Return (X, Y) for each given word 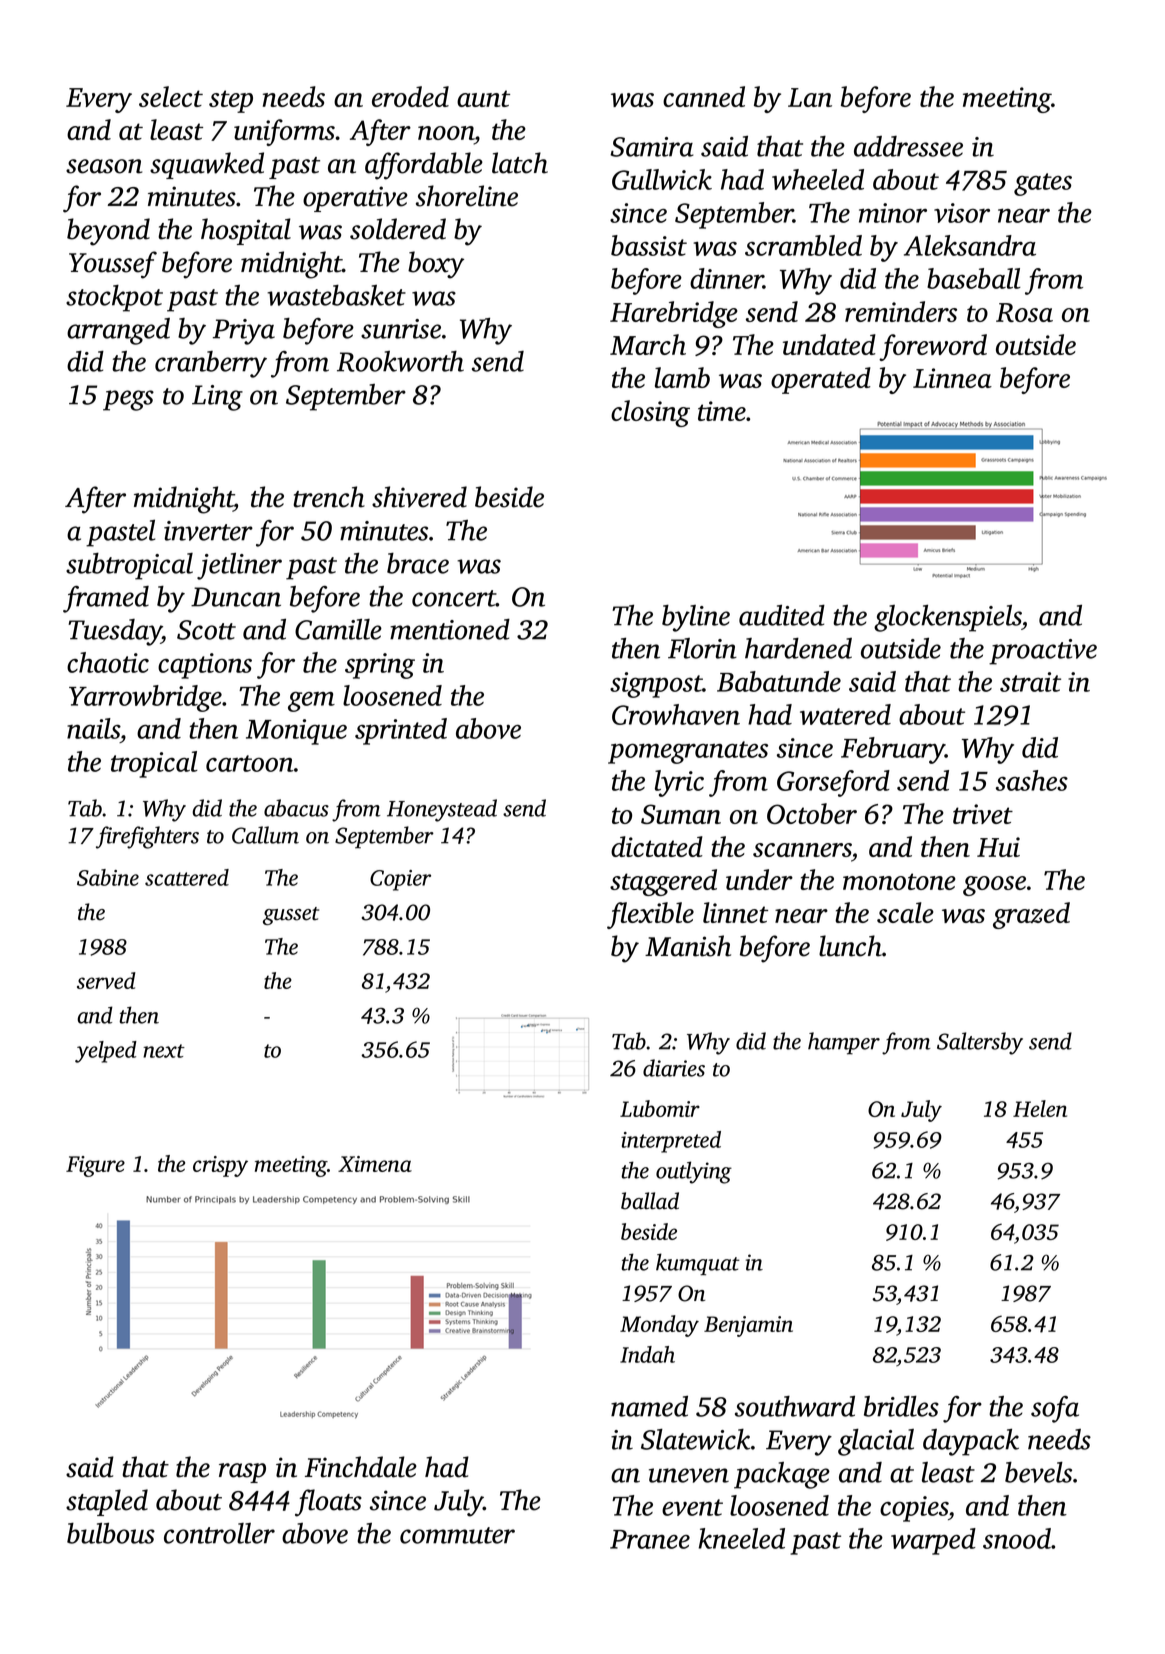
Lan (810, 97)
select (171, 96)
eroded (410, 96)
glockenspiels (948, 618)
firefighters (147, 837)
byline (696, 618)
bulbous (111, 1533)
